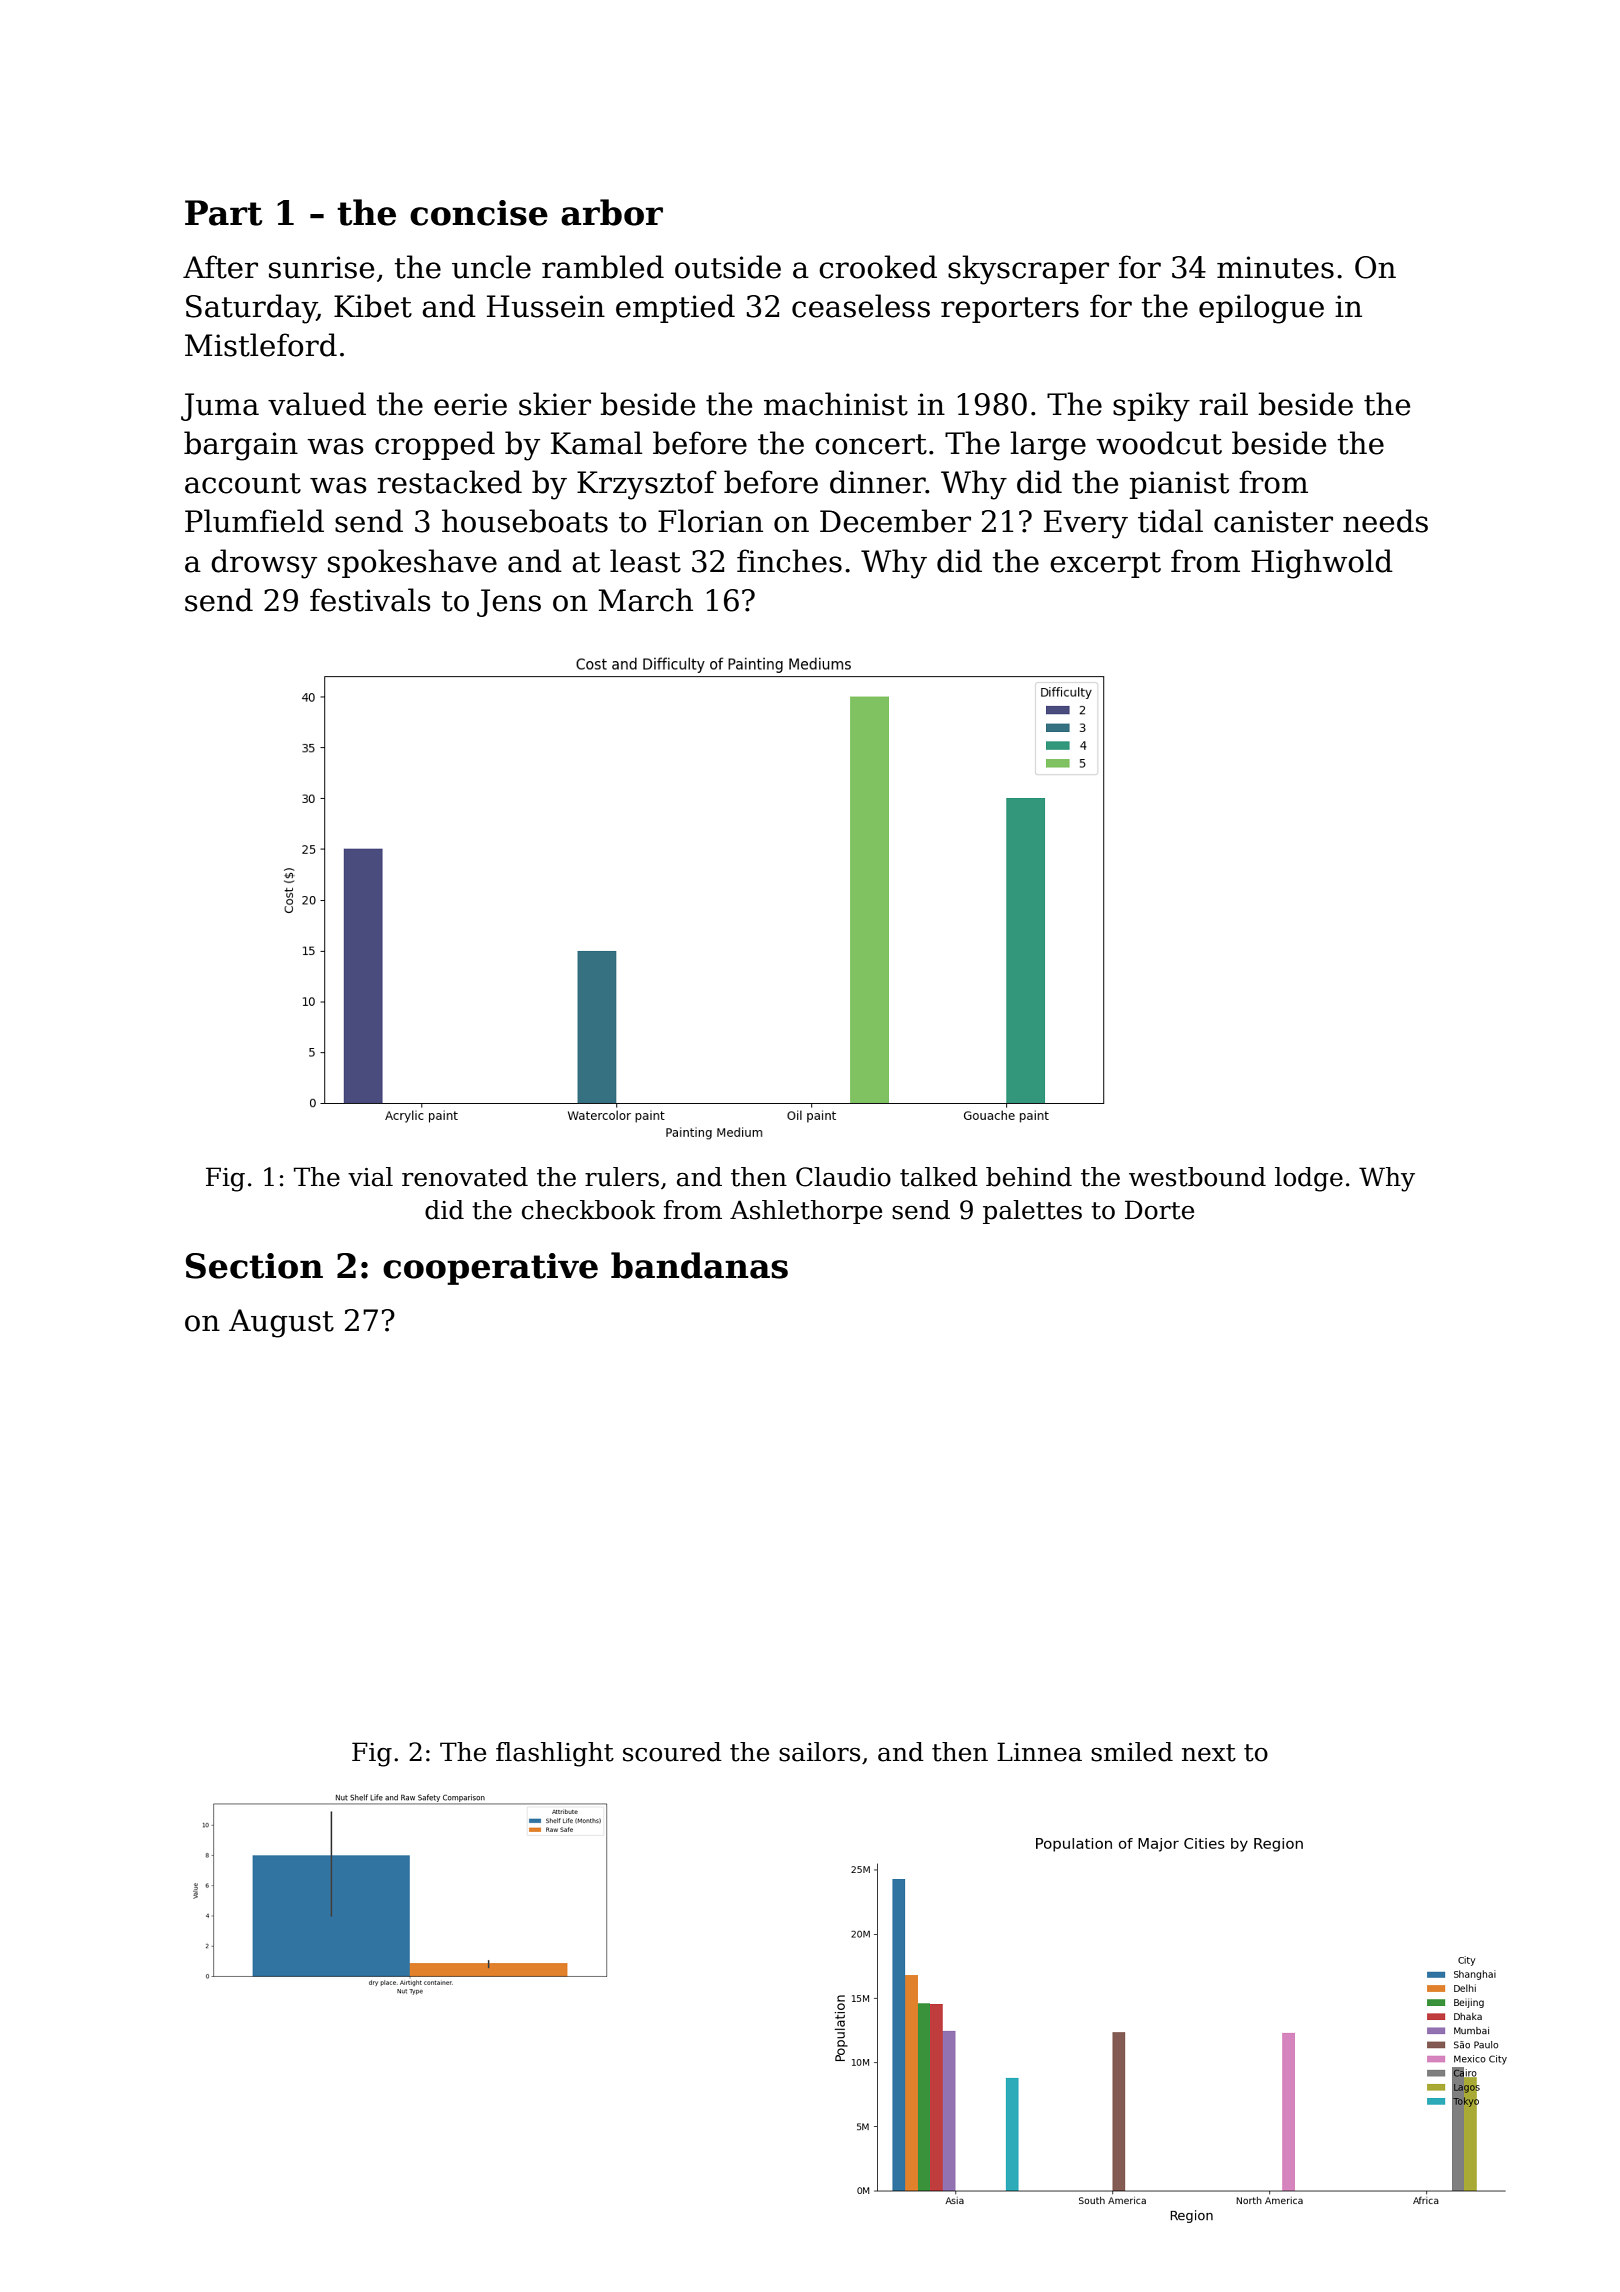 The image size is (1620, 2292). Describe the element at coordinates (622, 1177) in the image. I see `rulers` at that location.
